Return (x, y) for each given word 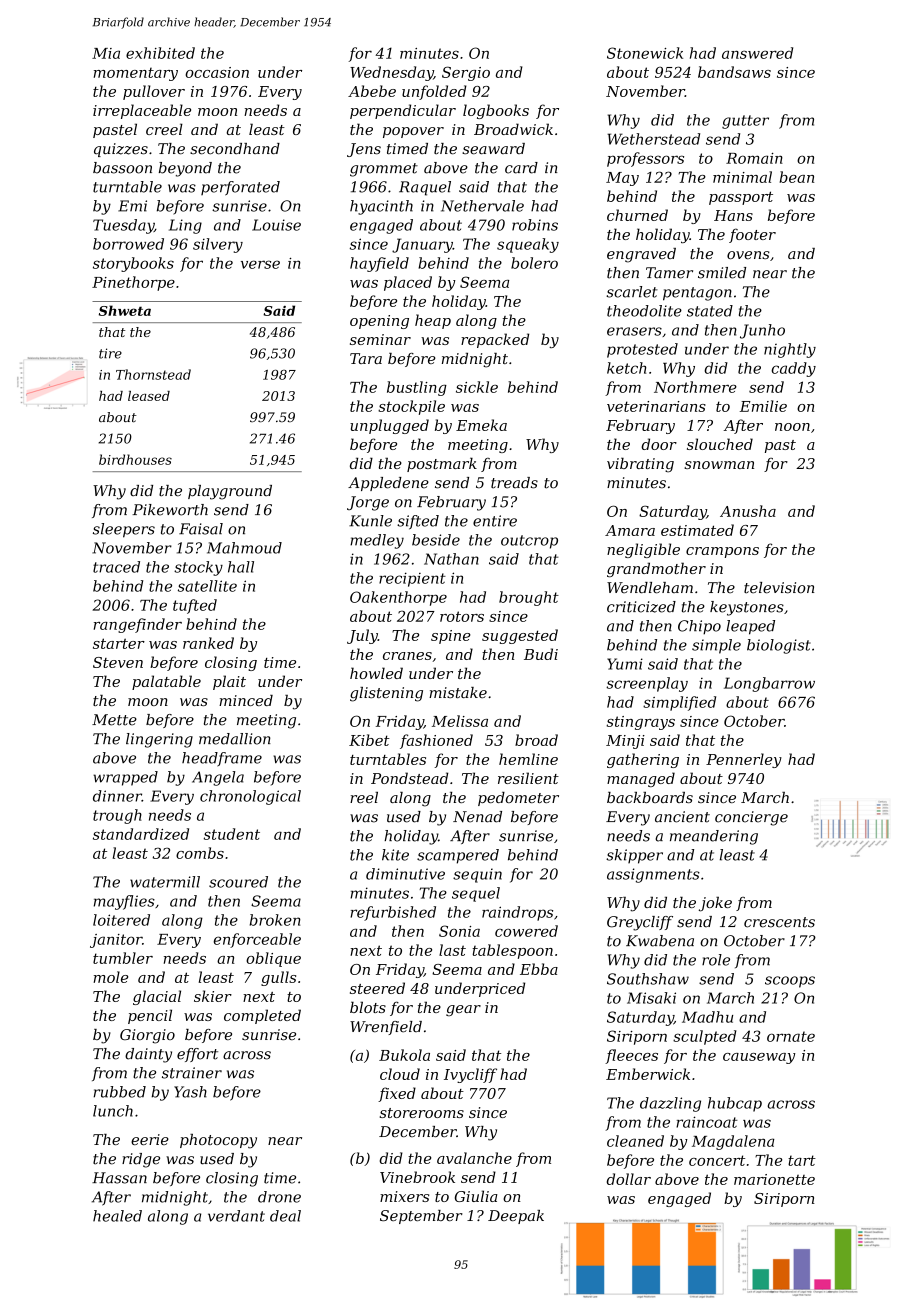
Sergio (466, 73)
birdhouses (135, 459)
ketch (626, 368)
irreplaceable (142, 111)
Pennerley (744, 760)
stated (710, 311)
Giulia (476, 1196)
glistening (386, 694)
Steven (118, 662)
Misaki (651, 998)
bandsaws (734, 72)
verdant (236, 1216)
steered (377, 988)
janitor (116, 941)
